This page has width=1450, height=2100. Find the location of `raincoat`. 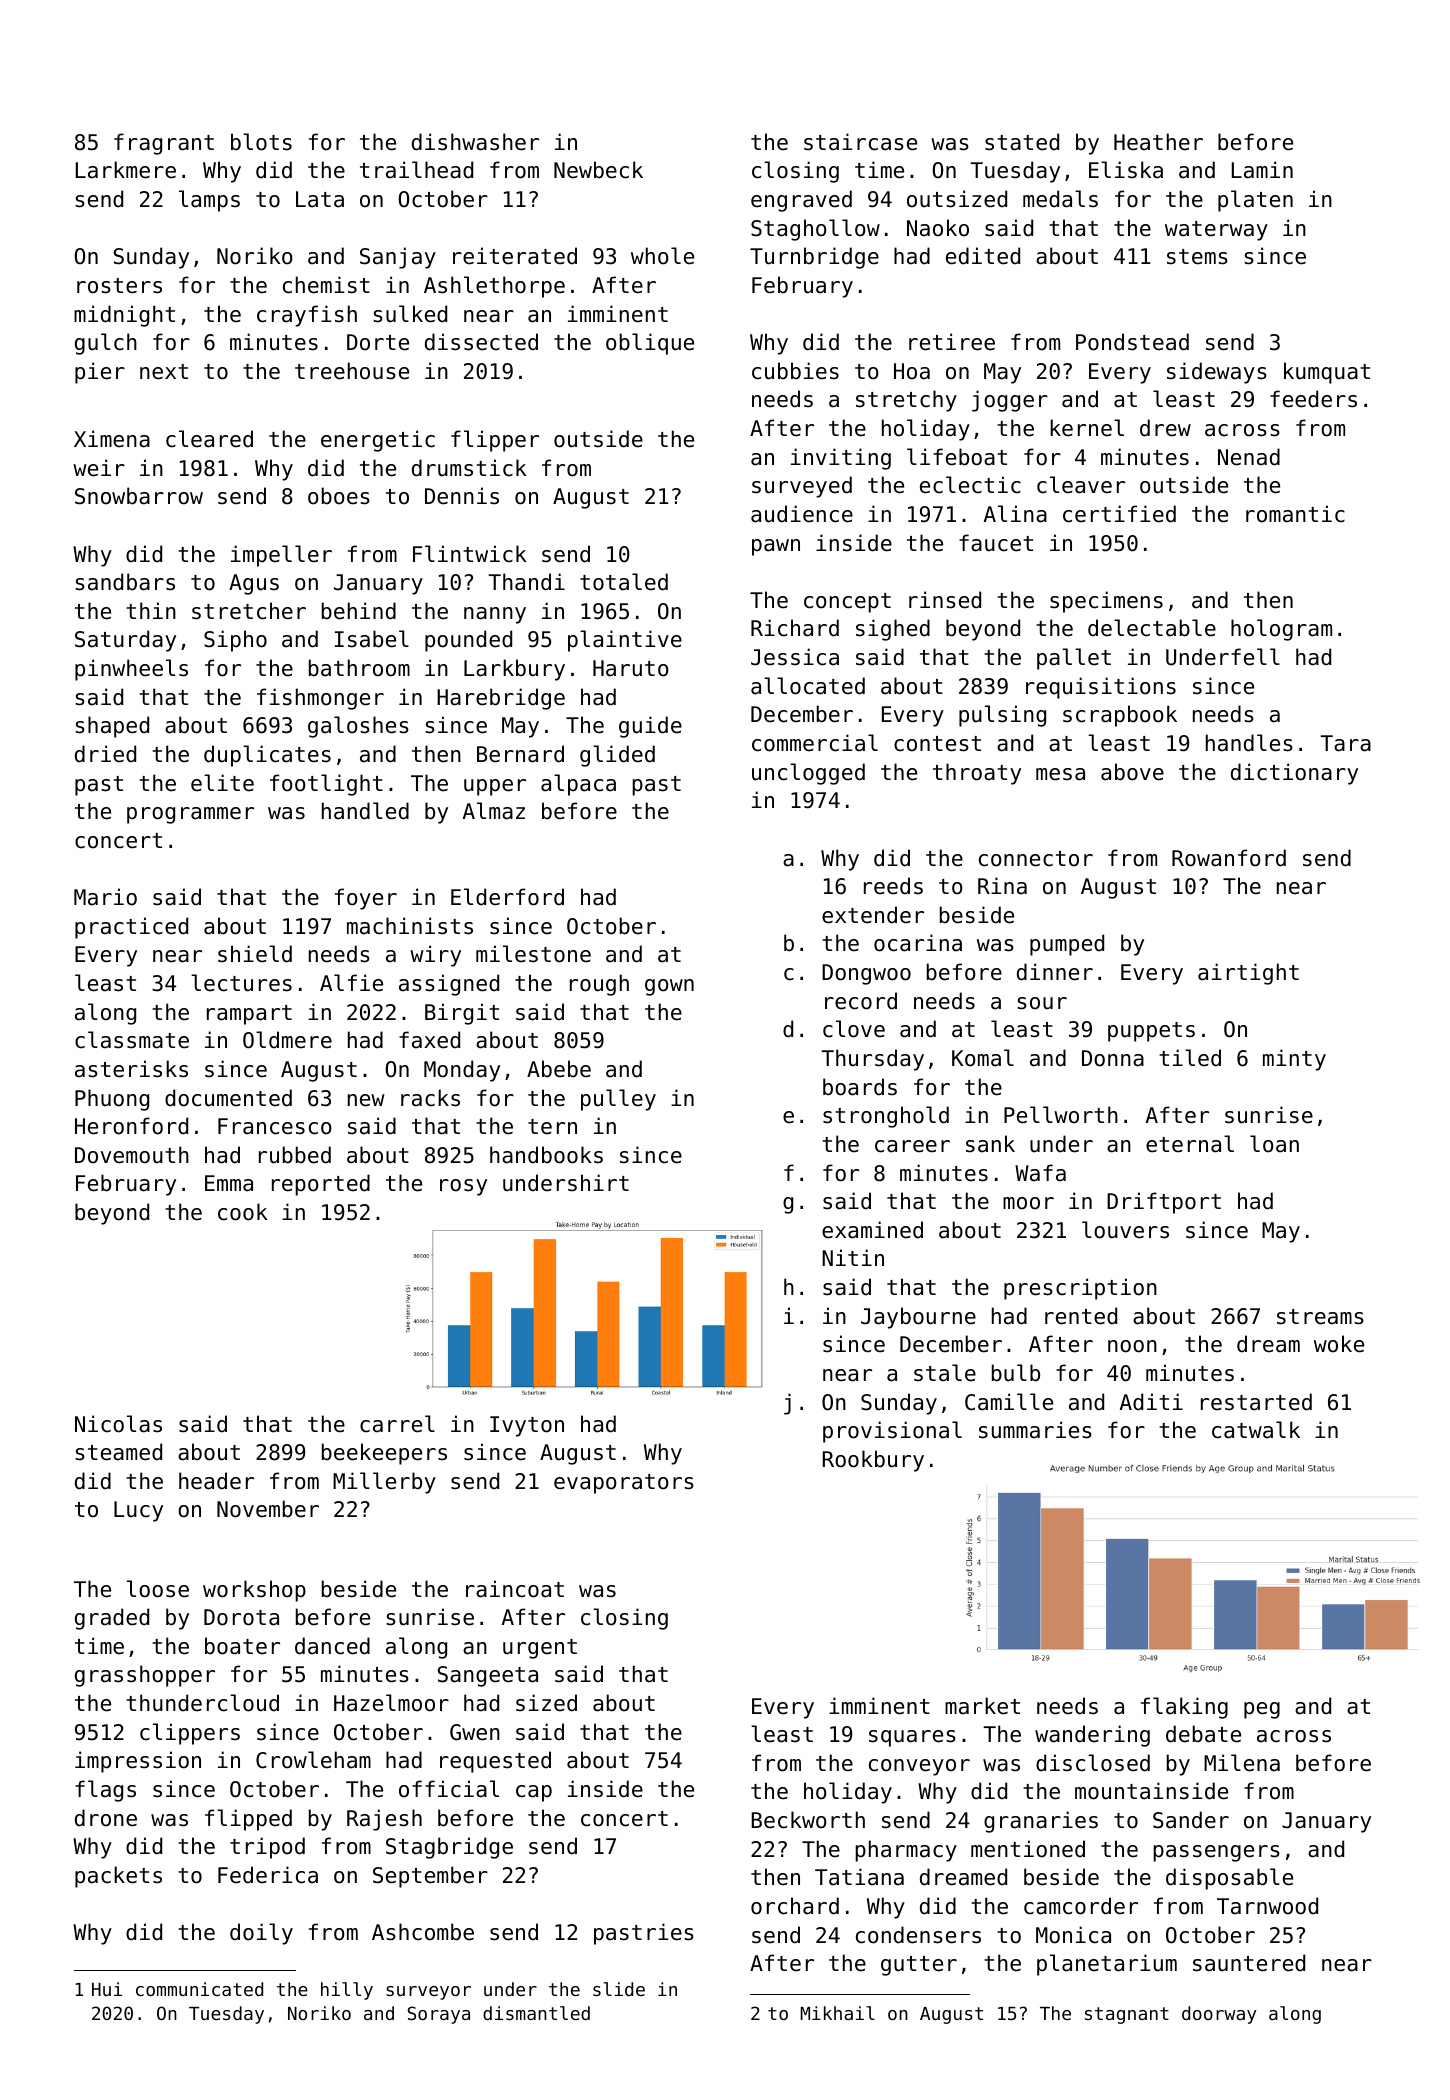

raincoat is located at coordinates (515, 1589).
